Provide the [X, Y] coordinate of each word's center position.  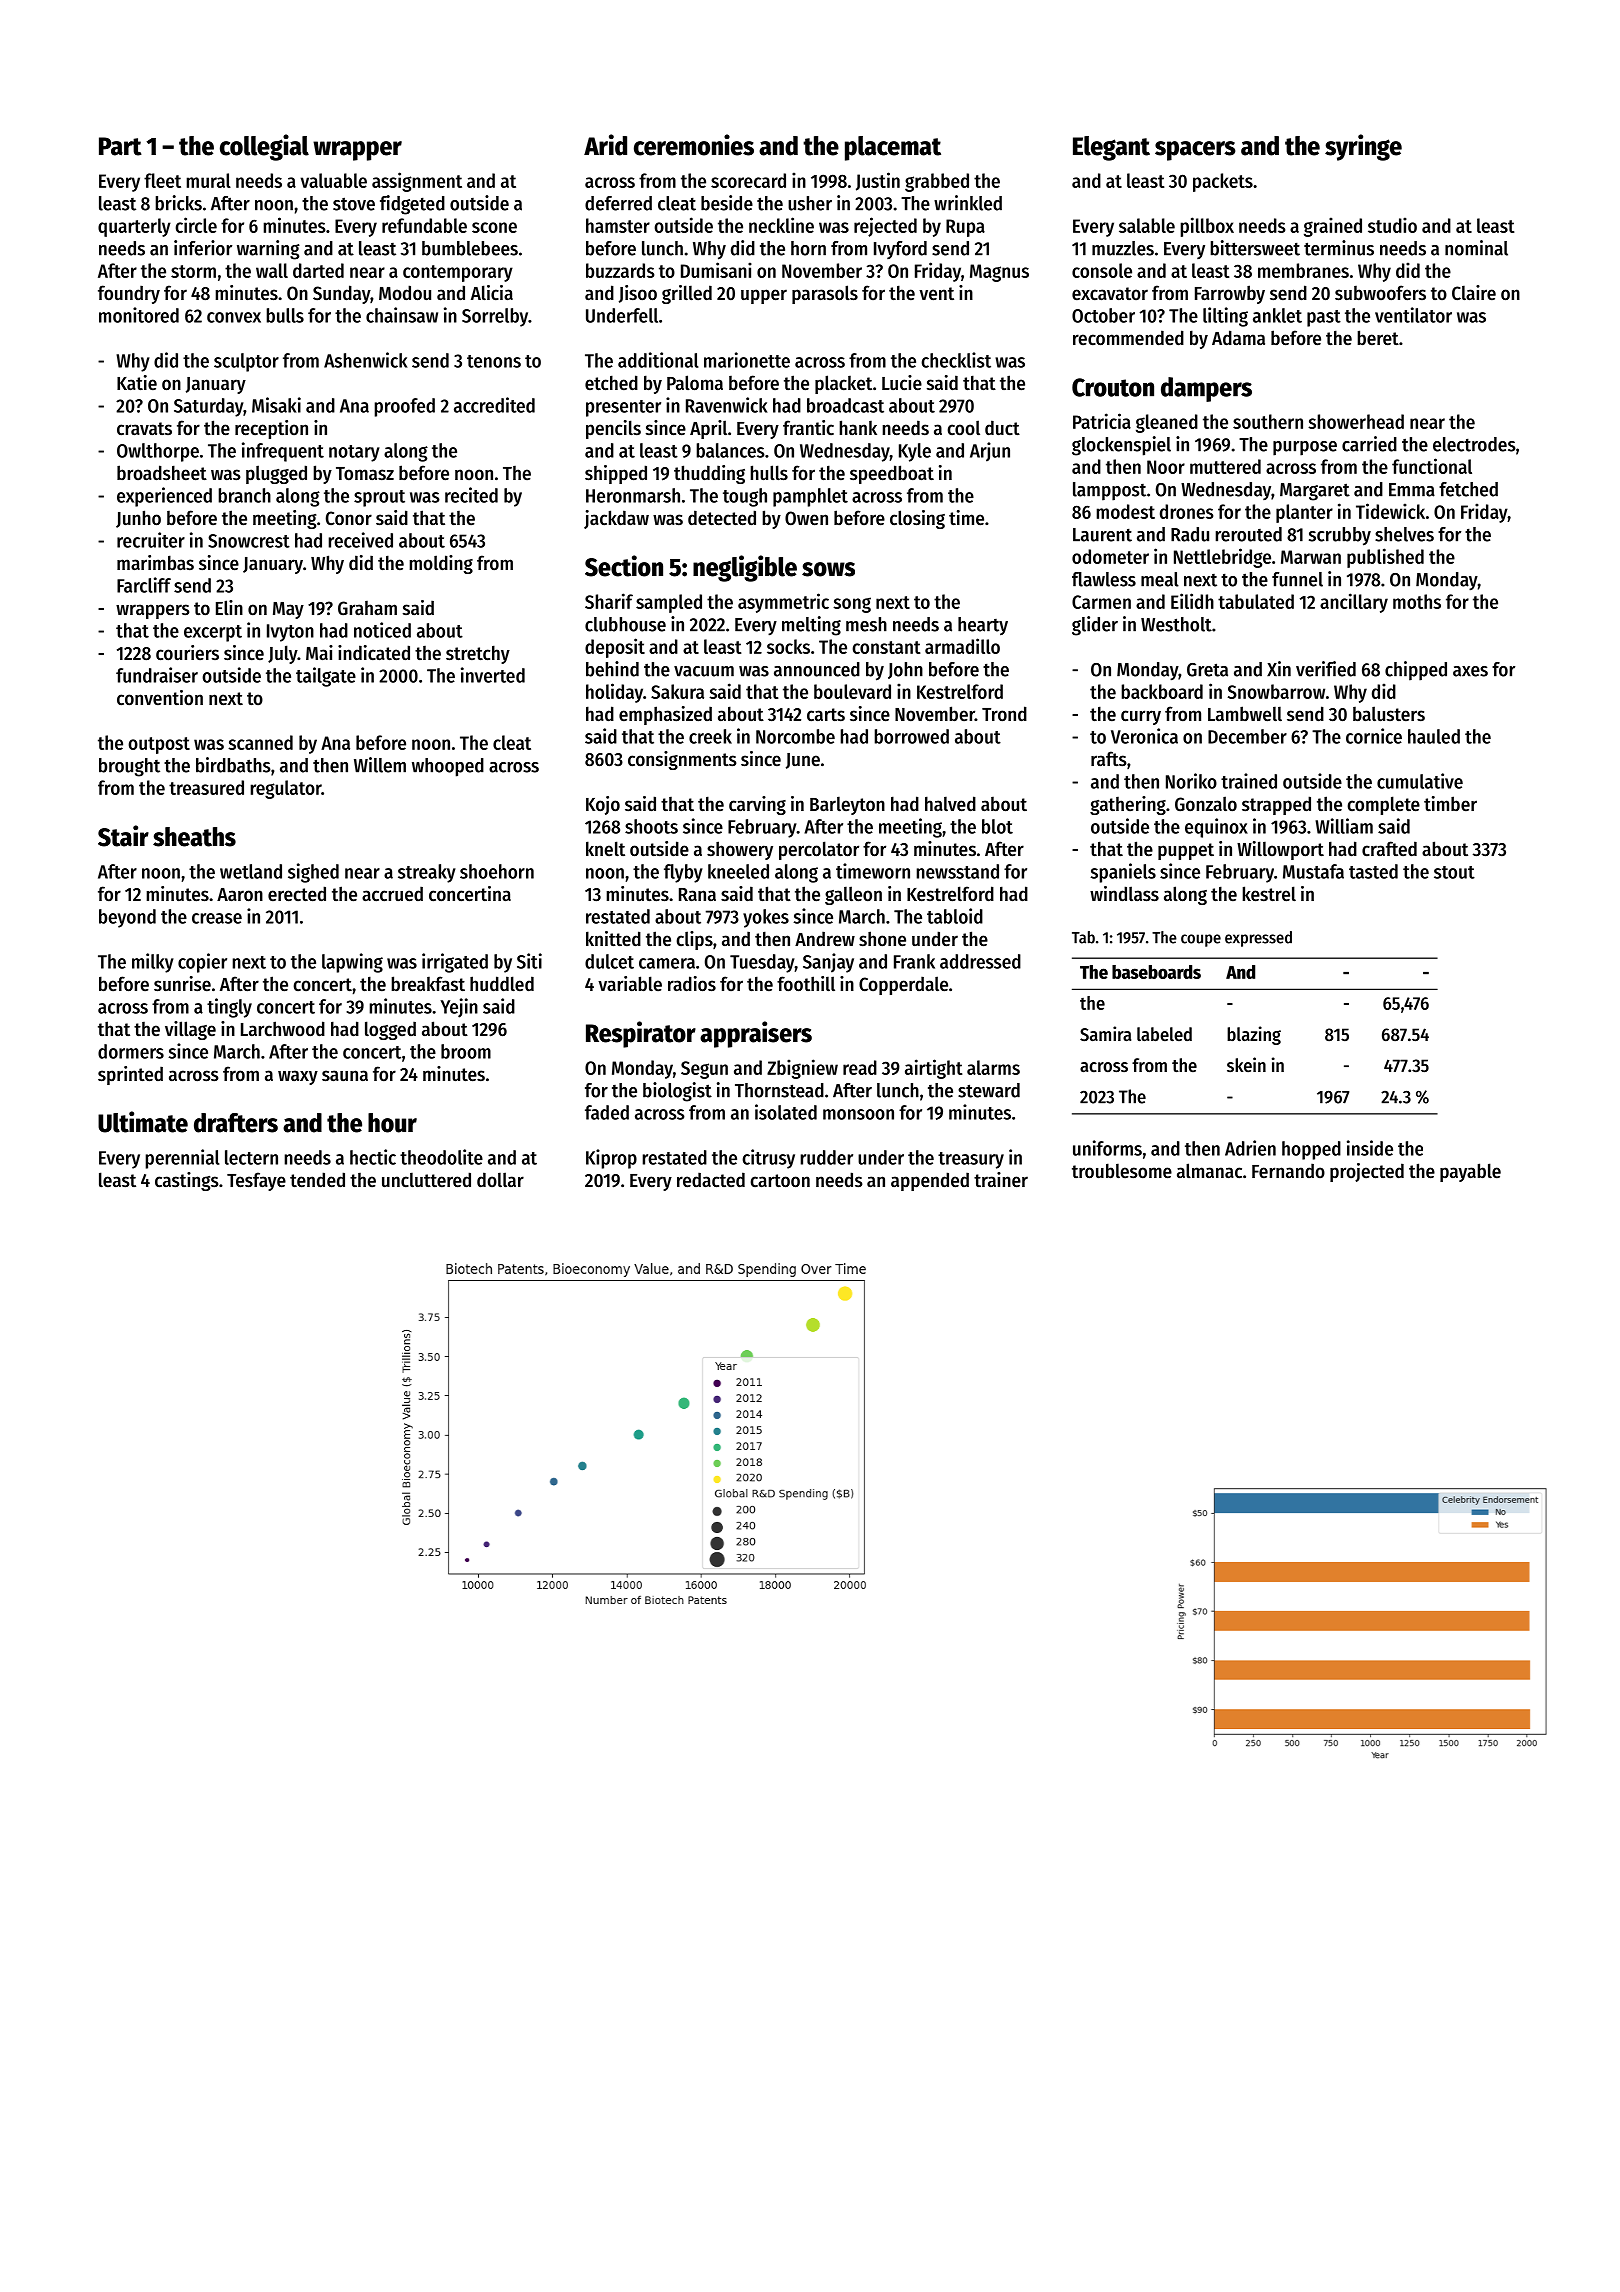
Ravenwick [727, 405]
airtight [934, 1069]
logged [390, 1030]
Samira [1105, 1034]
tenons [494, 361]
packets [1223, 182]
